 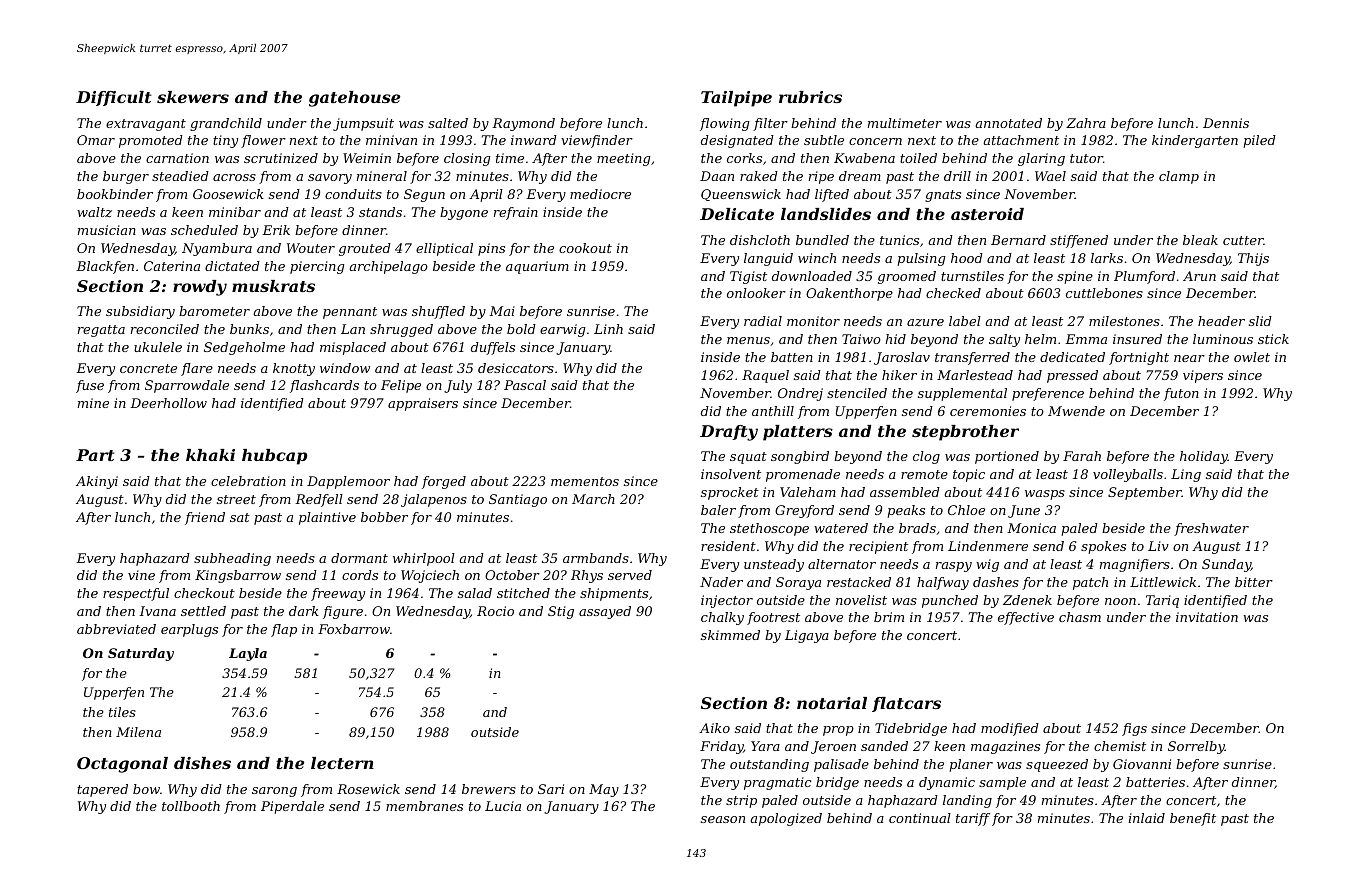 I want to click on subheading, so click(x=232, y=559).
